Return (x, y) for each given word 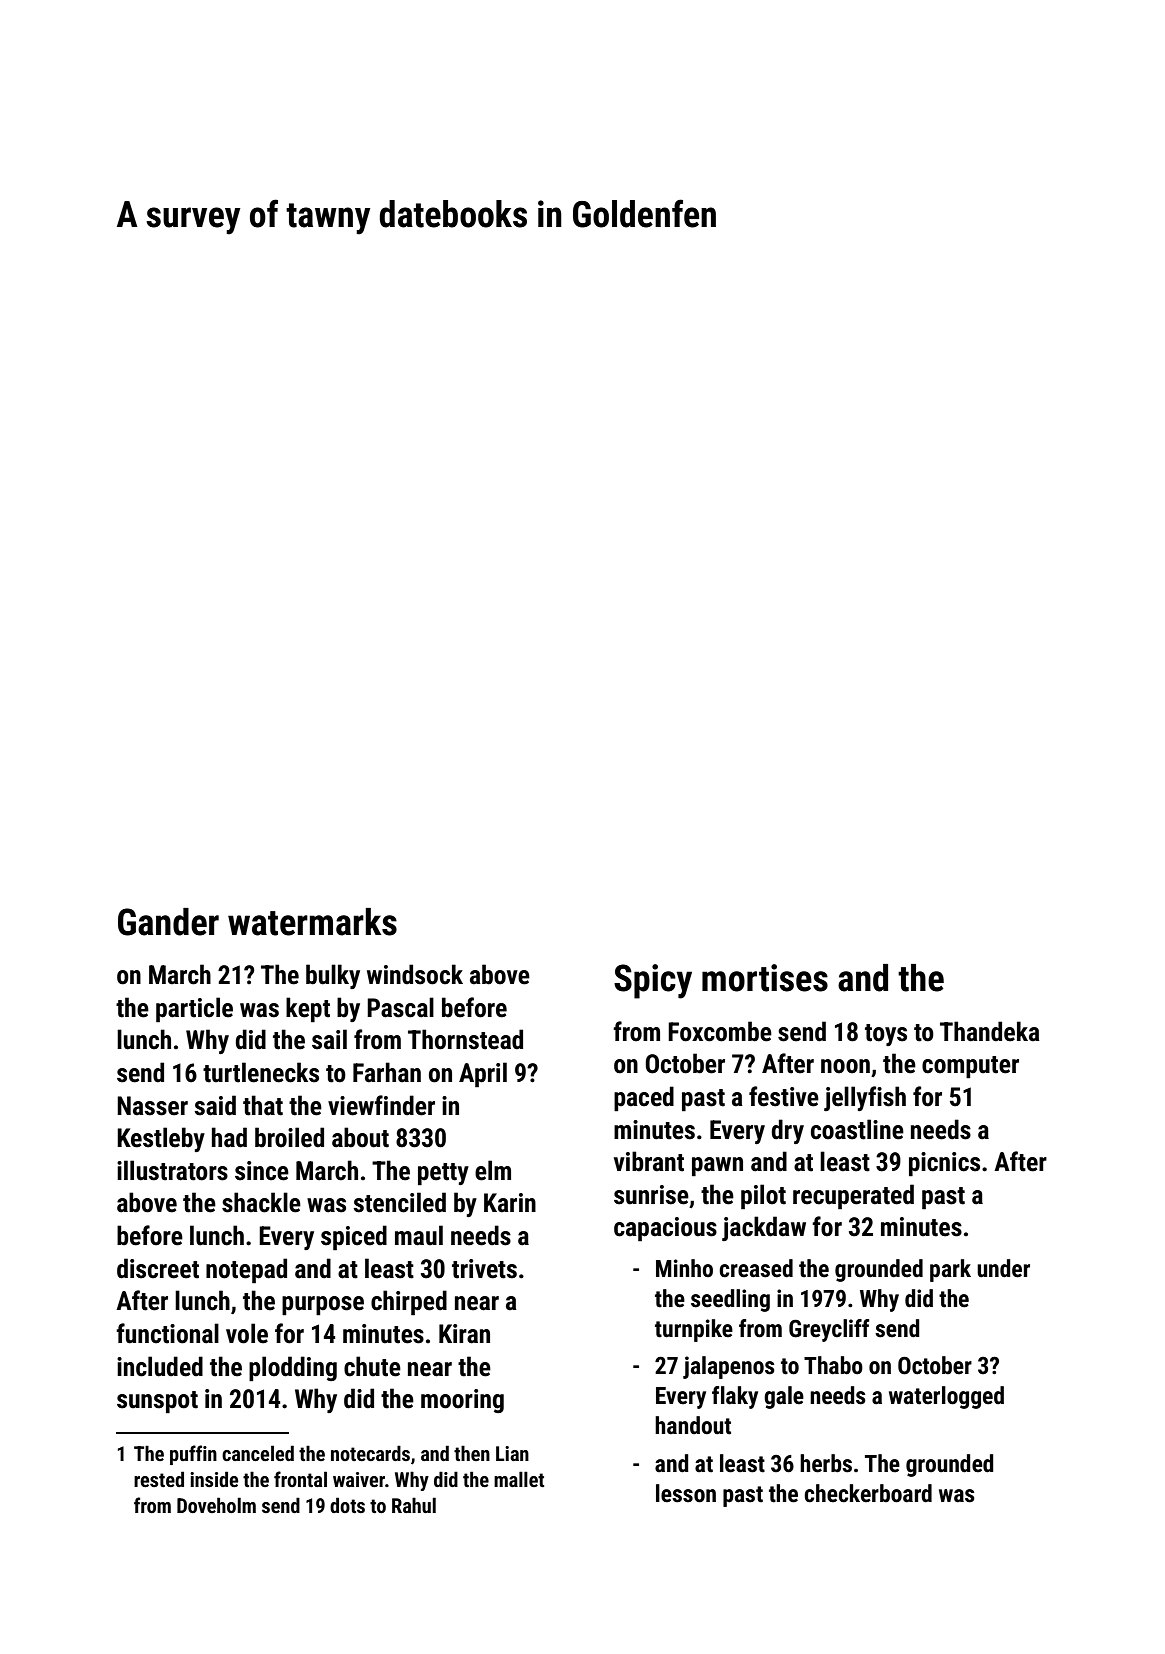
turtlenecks (261, 1072)
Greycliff (829, 1330)
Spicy (653, 981)
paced (644, 1099)
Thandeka (990, 1031)
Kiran (464, 1334)
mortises (765, 978)
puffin (193, 1455)
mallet (519, 1479)
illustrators (172, 1170)
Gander (168, 922)
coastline (857, 1129)
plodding (293, 1369)
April (483, 1075)
